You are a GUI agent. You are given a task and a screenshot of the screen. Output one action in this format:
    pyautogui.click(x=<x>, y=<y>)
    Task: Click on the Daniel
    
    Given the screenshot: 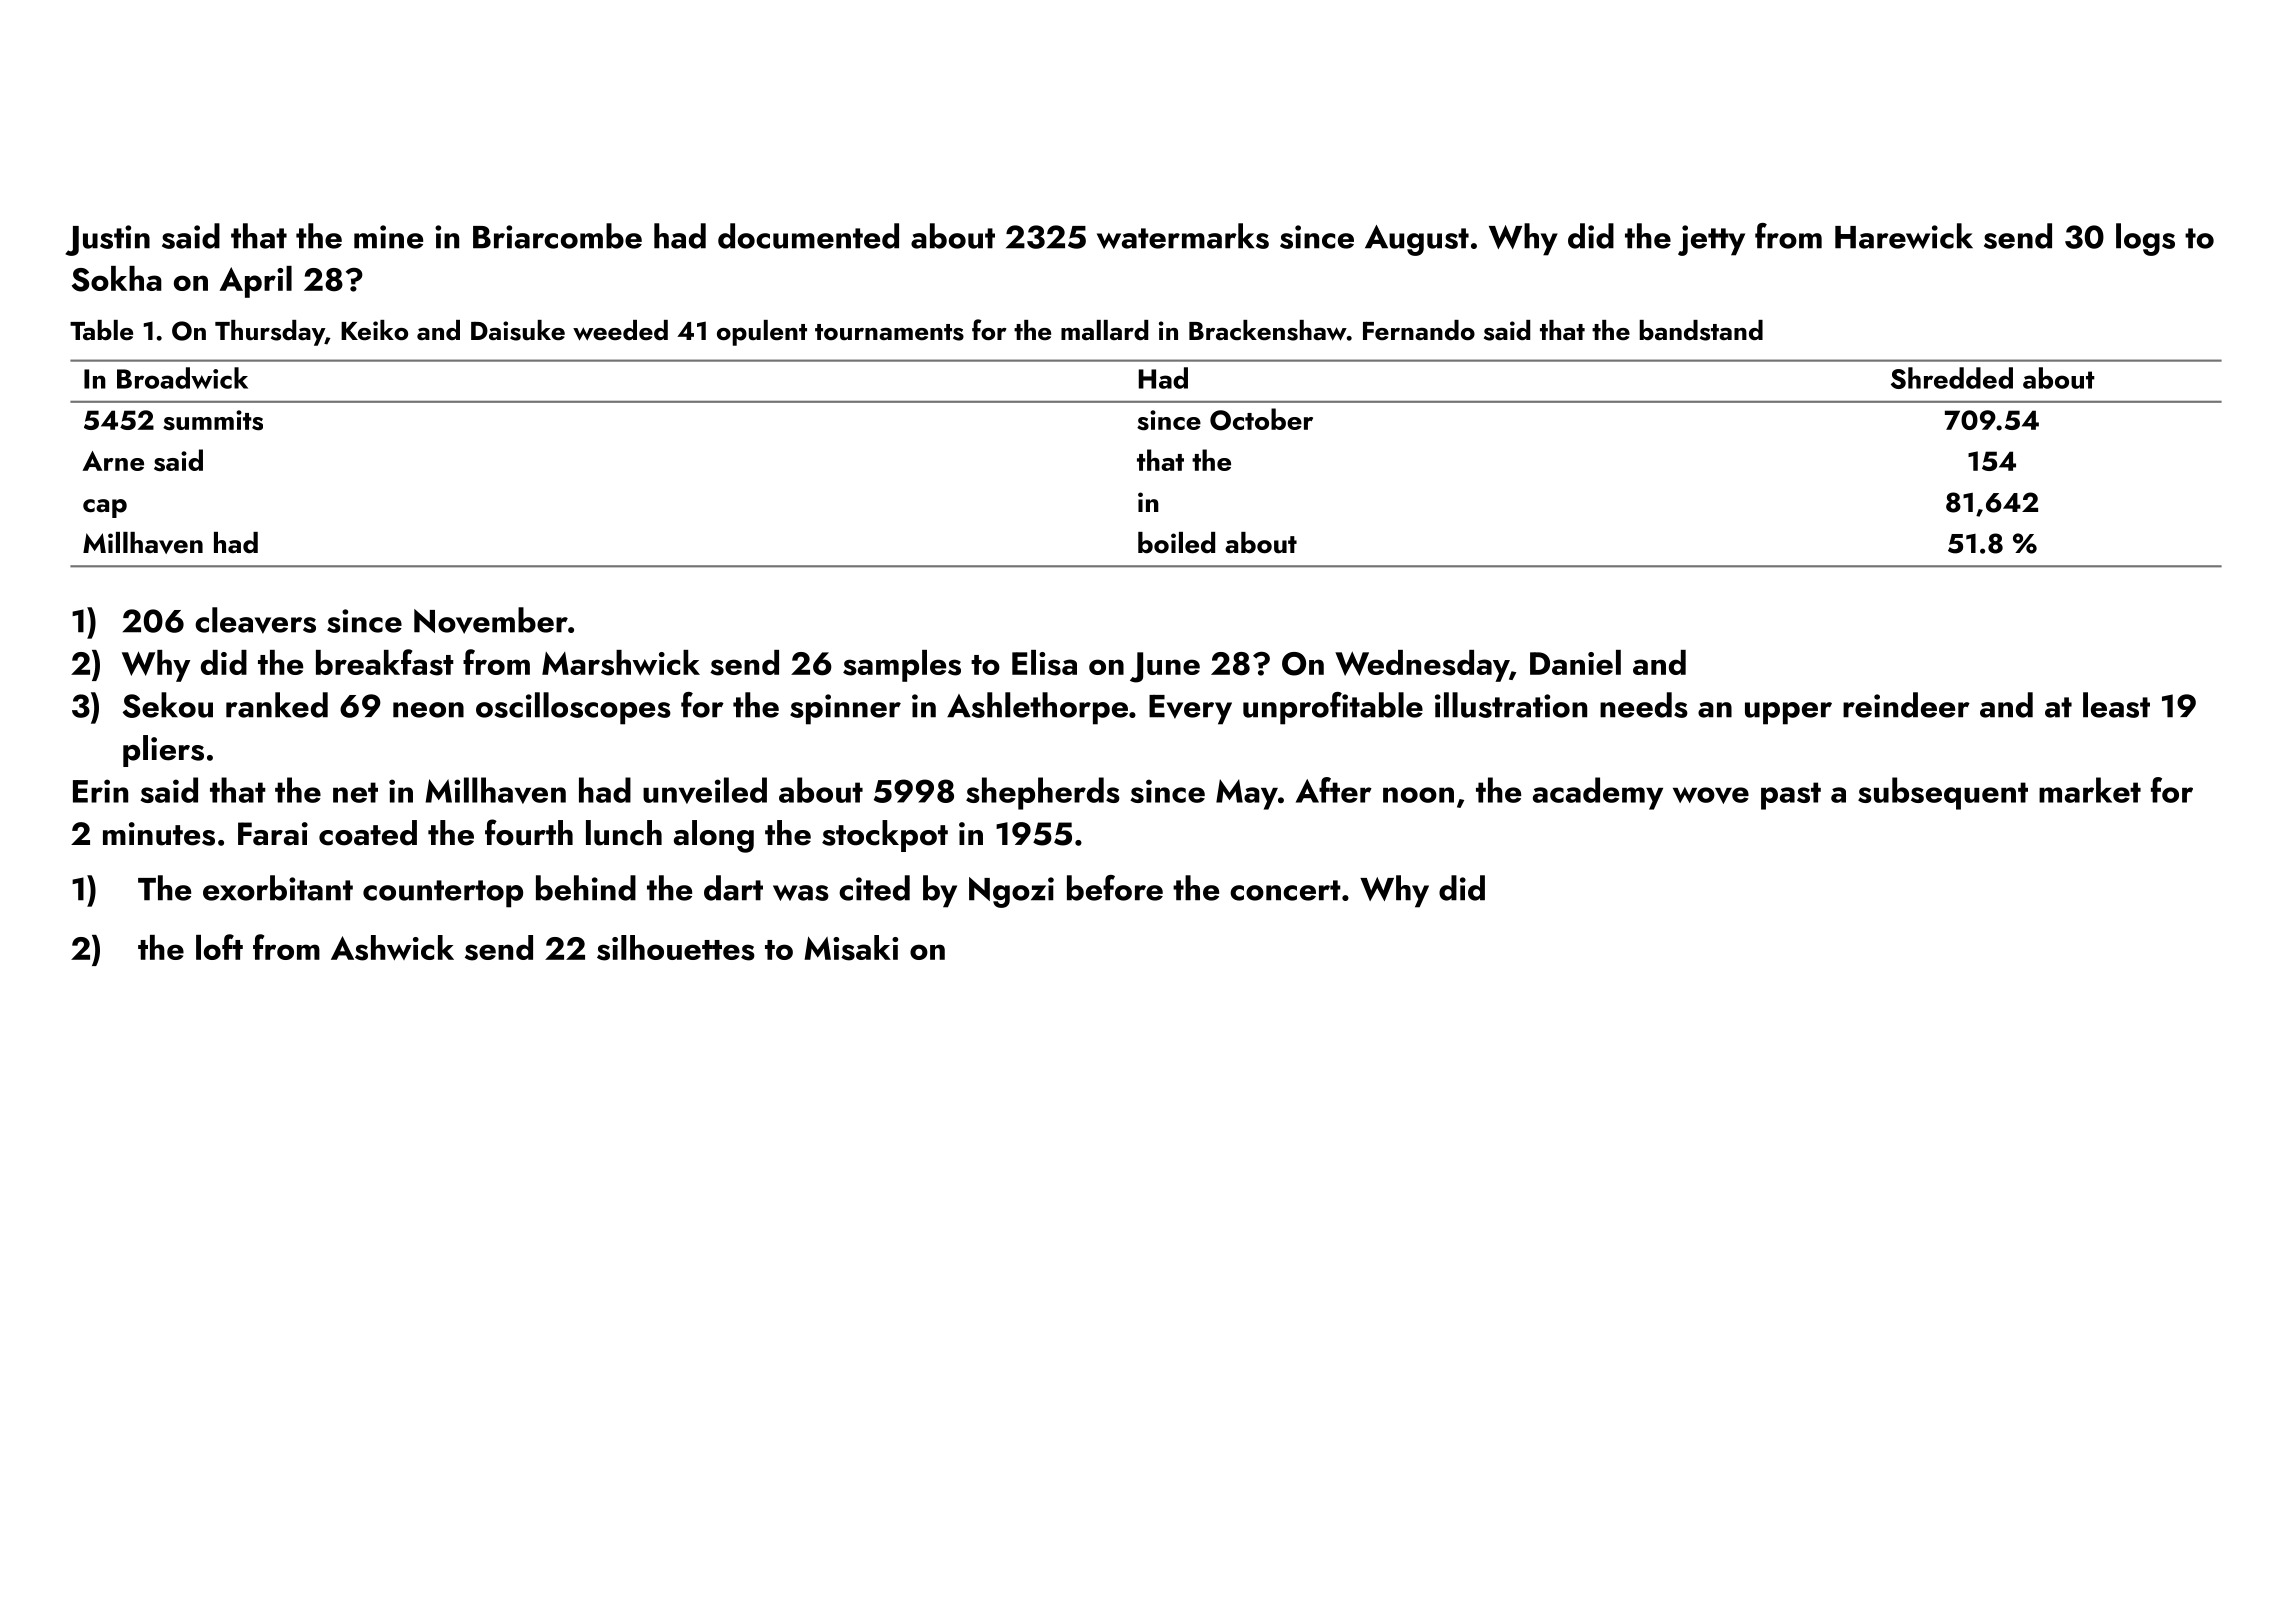 What is the action you would take?
    pyautogui.click(x=1575, y=662)
